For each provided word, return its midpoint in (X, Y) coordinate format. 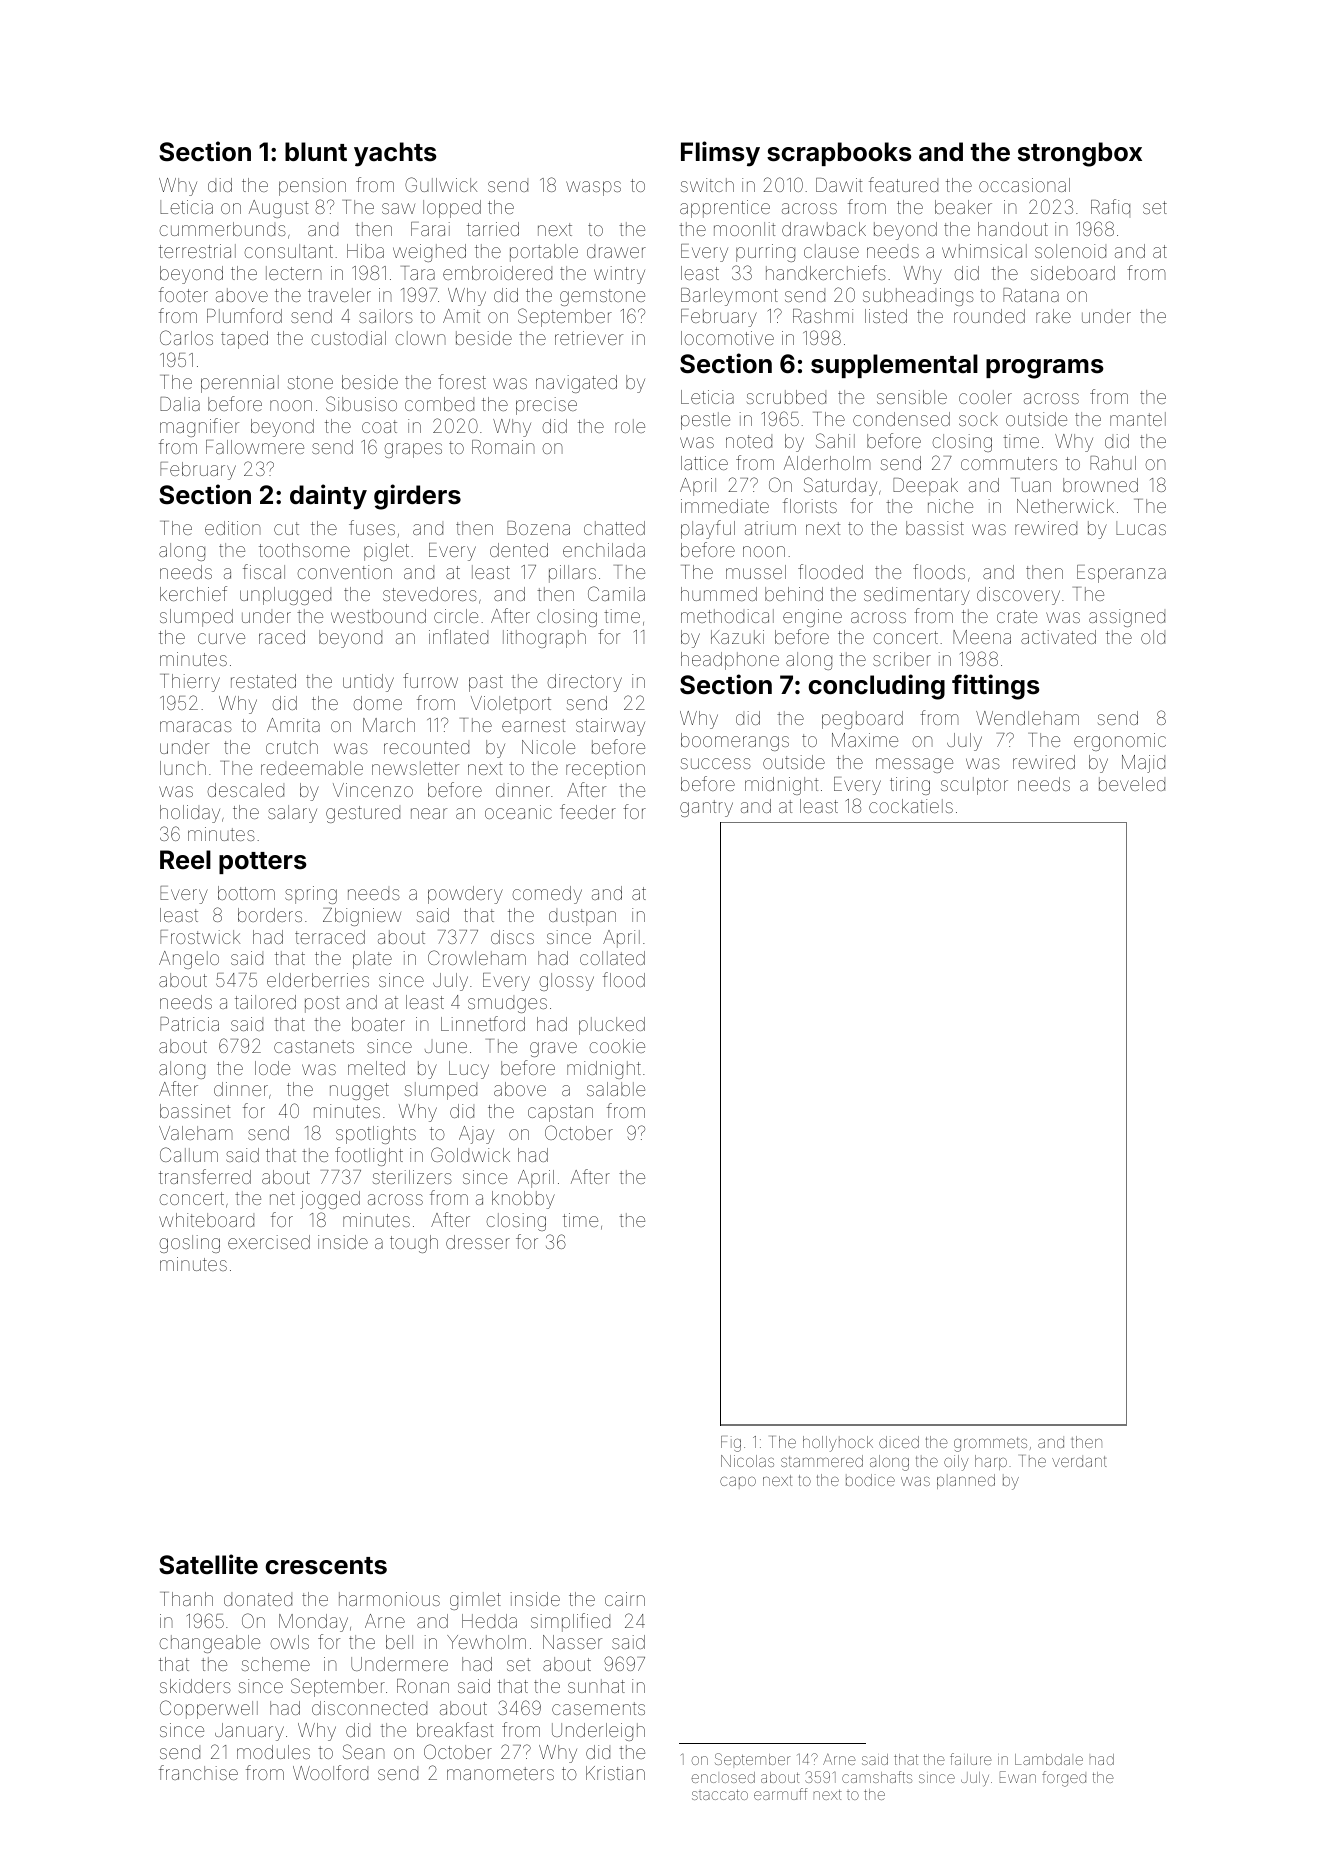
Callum (189, 1154)
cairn (625, 1599)
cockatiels (911, 806)
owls (289, 1642)
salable (616, 1089)
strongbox (1080, 154)
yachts (395, 154)
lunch (183, 768)
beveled (1132, 784)
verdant (1079, 1461)
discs (512, 937)
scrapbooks (839, 154)
